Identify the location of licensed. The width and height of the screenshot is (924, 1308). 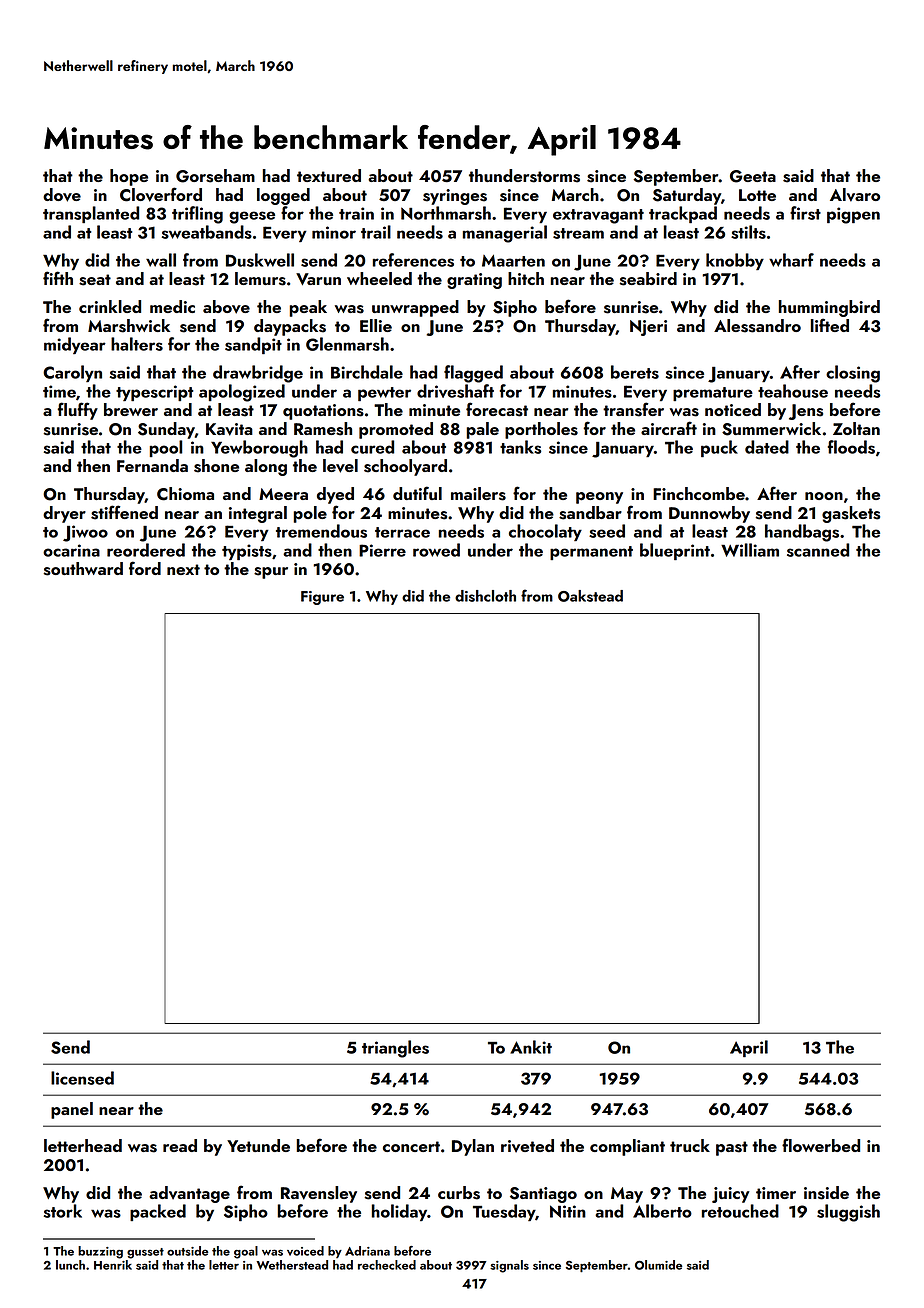
(82, 1078).
